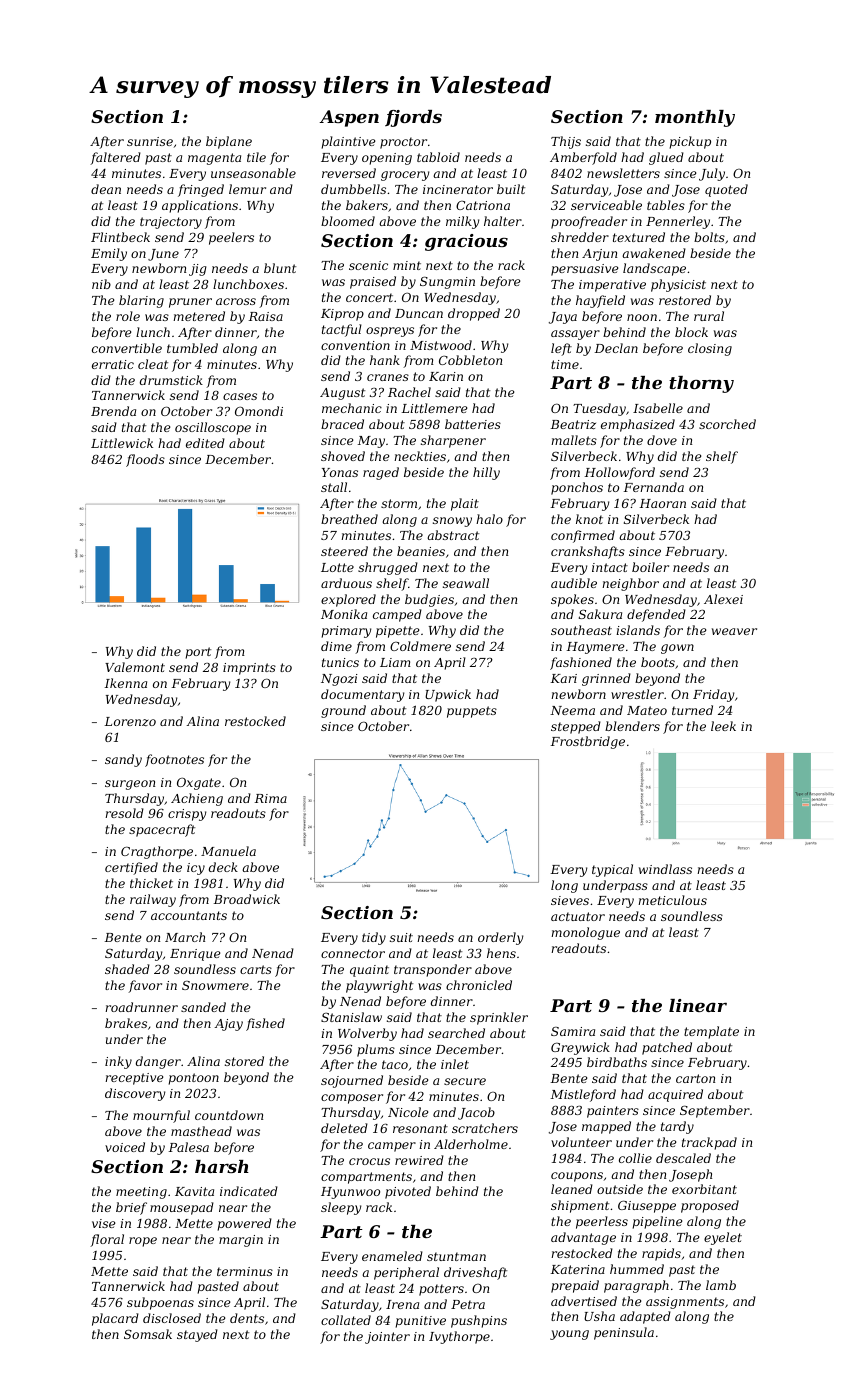  What do you see at coordinates (247, 899) in the screenshot?
I see `Broadwick` at bounding box center [247, 899].
